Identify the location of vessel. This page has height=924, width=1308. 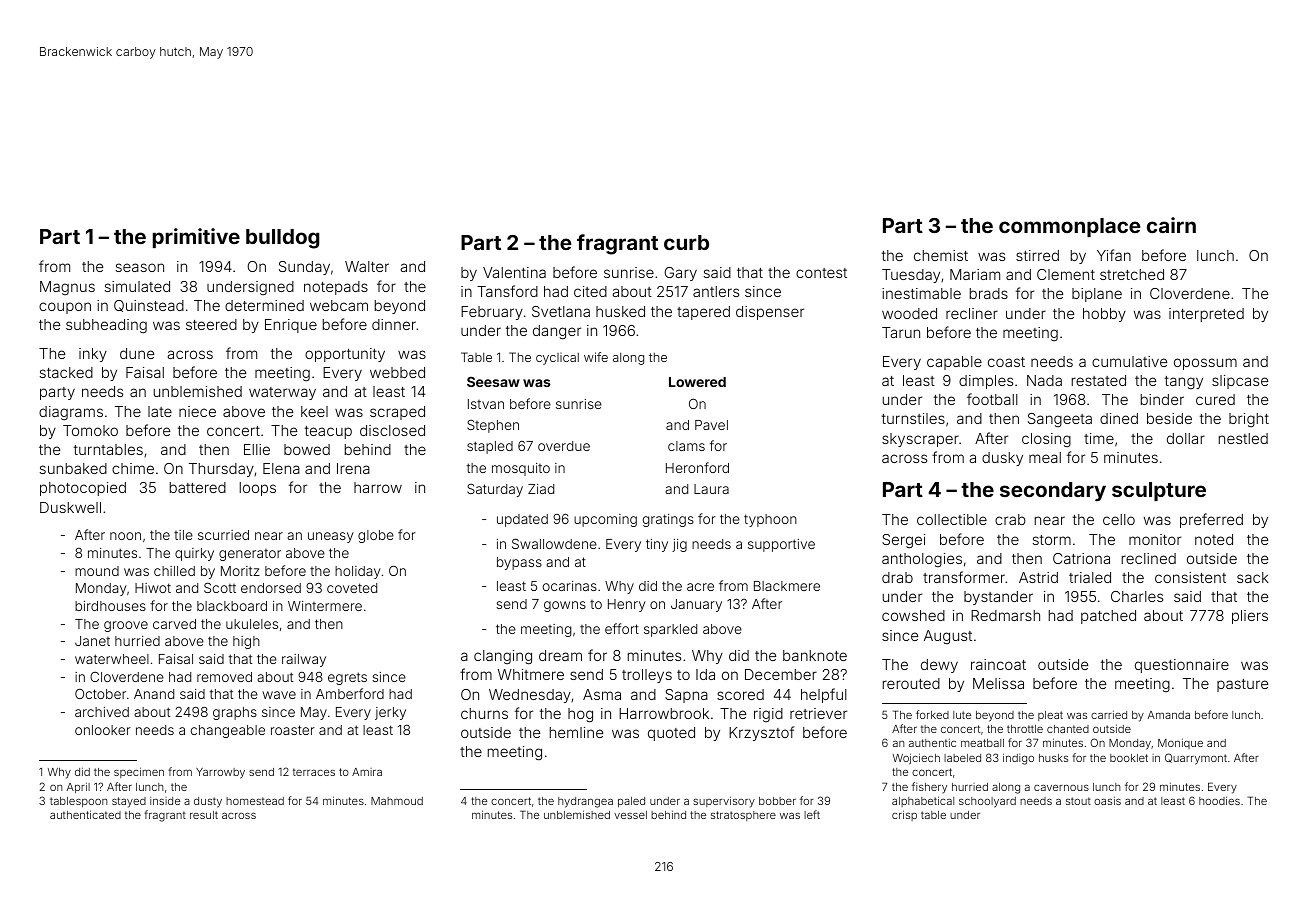
(630, 815).
